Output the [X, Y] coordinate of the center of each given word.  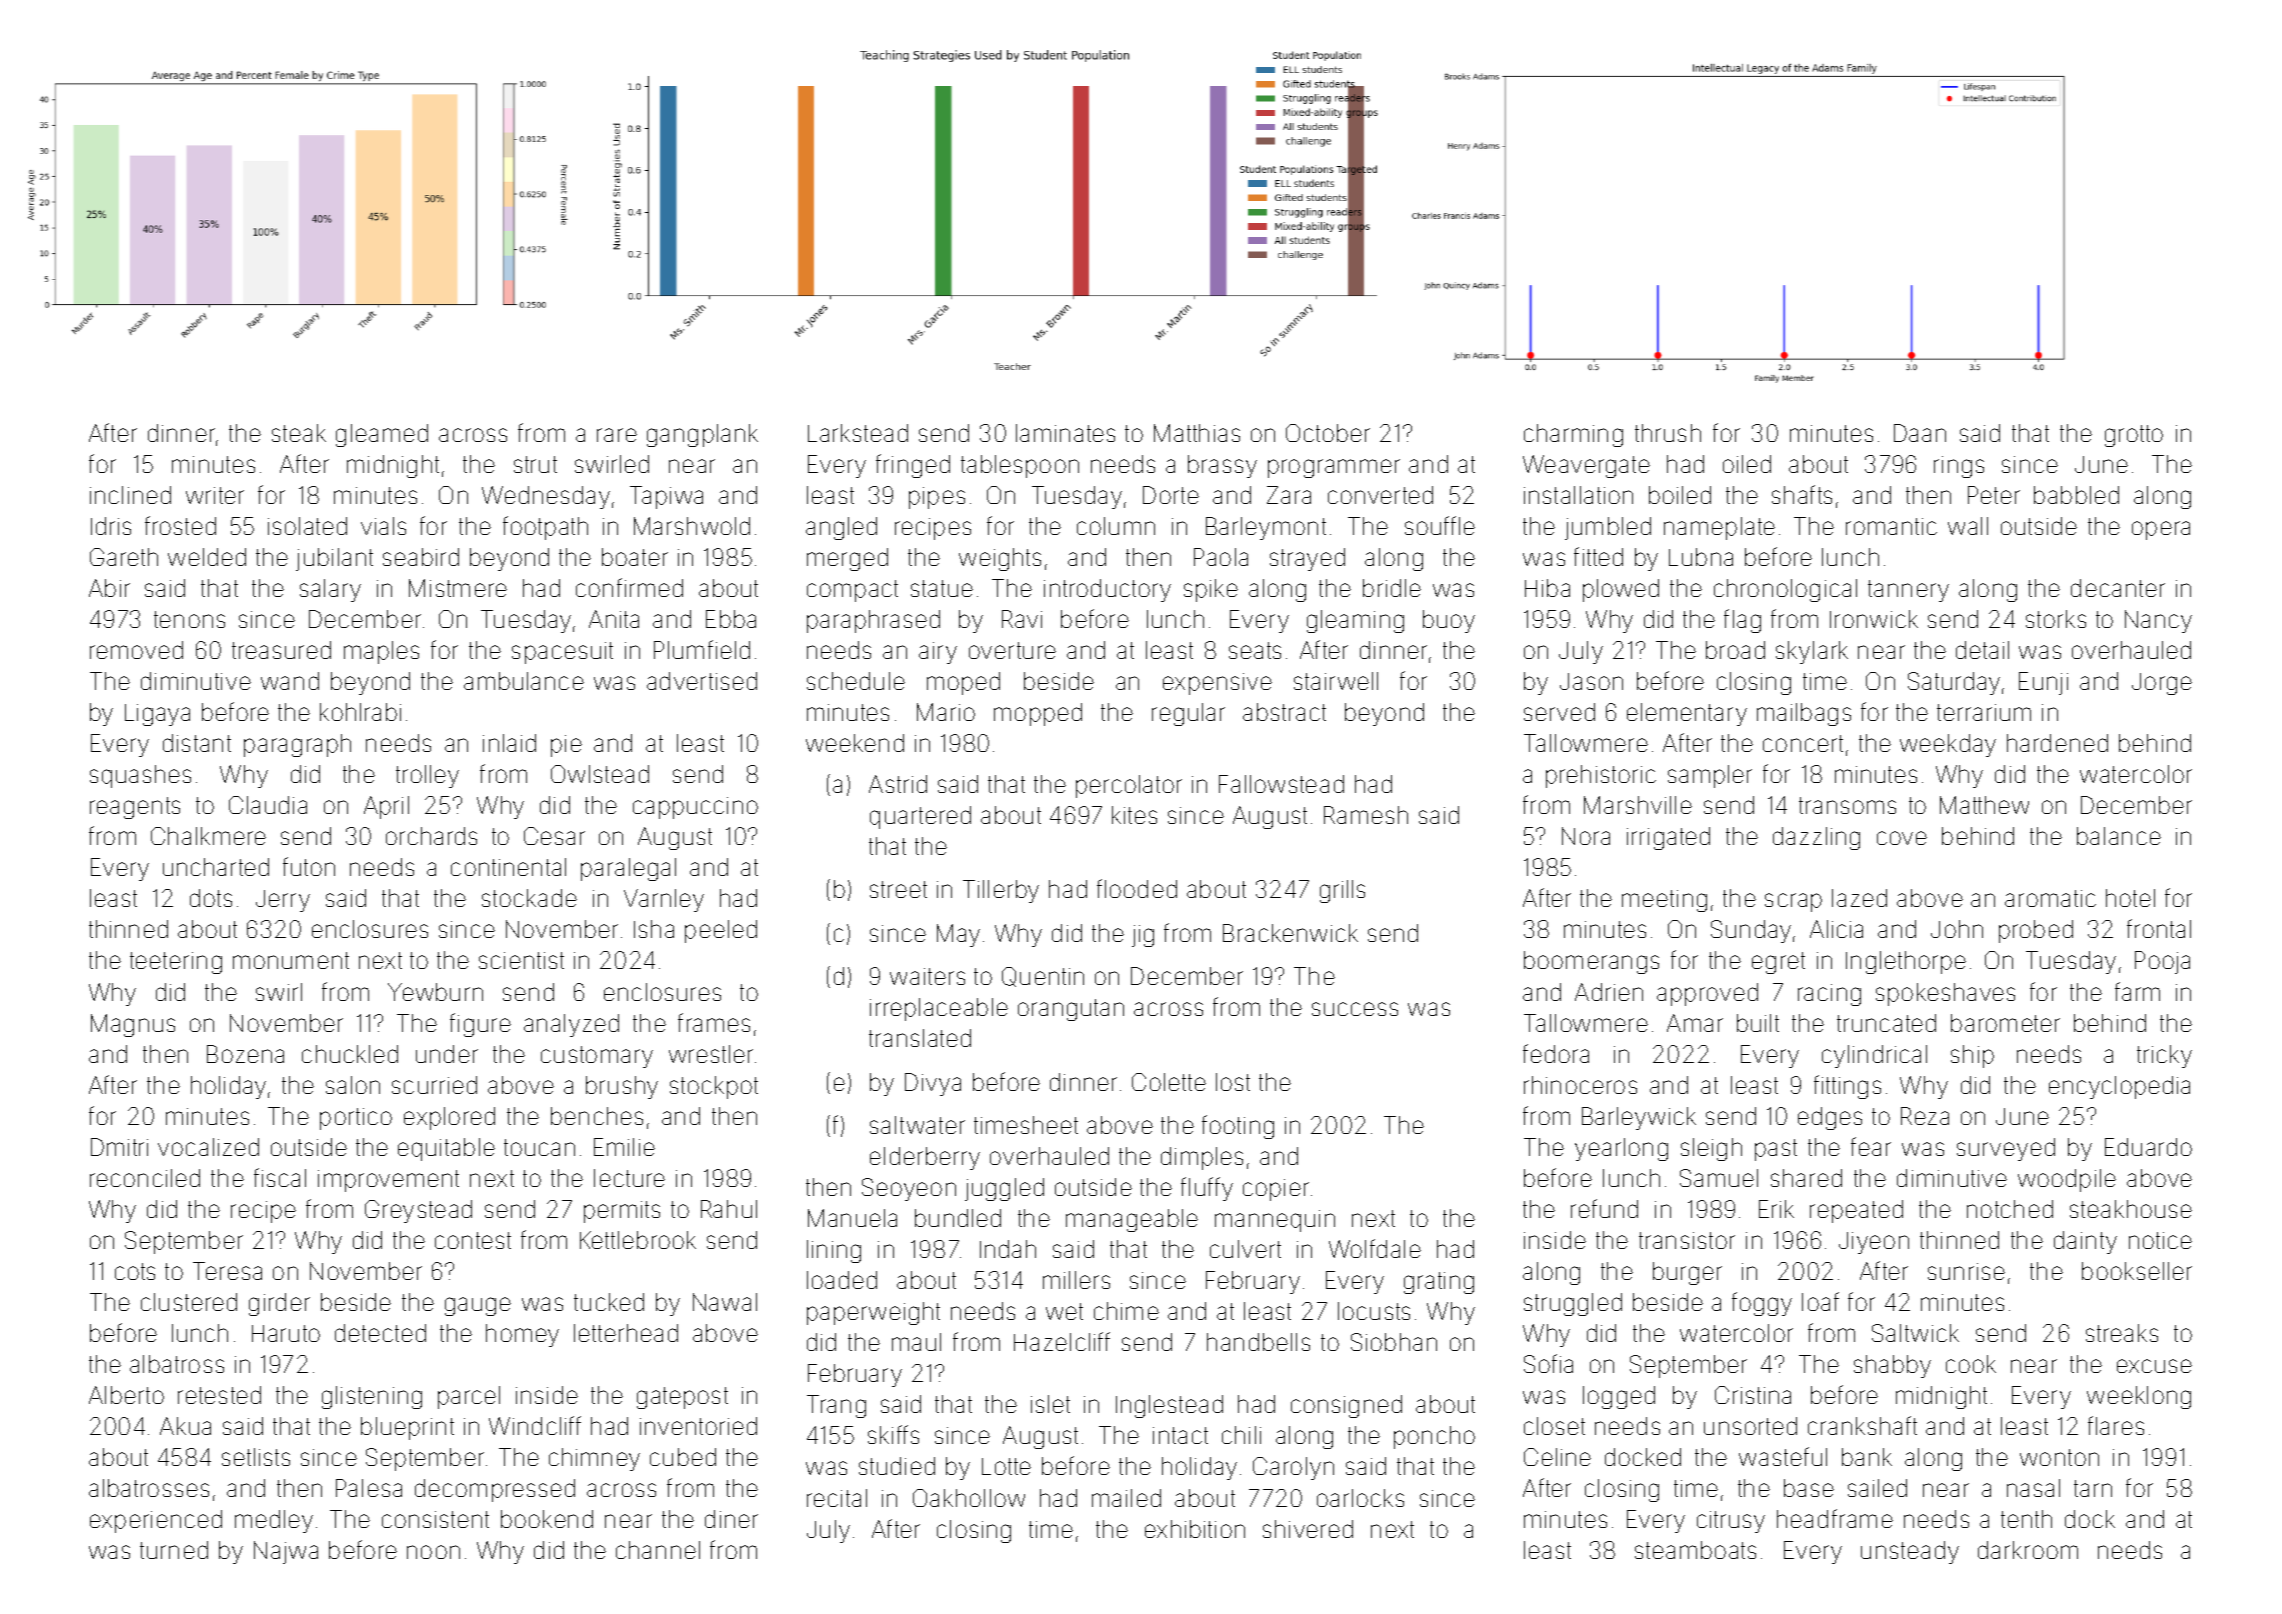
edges [1830, 1118]
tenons [189, 619]
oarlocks [1360, 1498]
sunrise [1966, 1271]
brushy [622, 1087]
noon [433, 1552]
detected [380, 1333]
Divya [933, 1084]
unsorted [1750, 1426]
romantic [1891, 526]
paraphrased [873, 621]
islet [1050, 1404]
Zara [1289, 495]
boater [635, 557]
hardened [2057, 743]
